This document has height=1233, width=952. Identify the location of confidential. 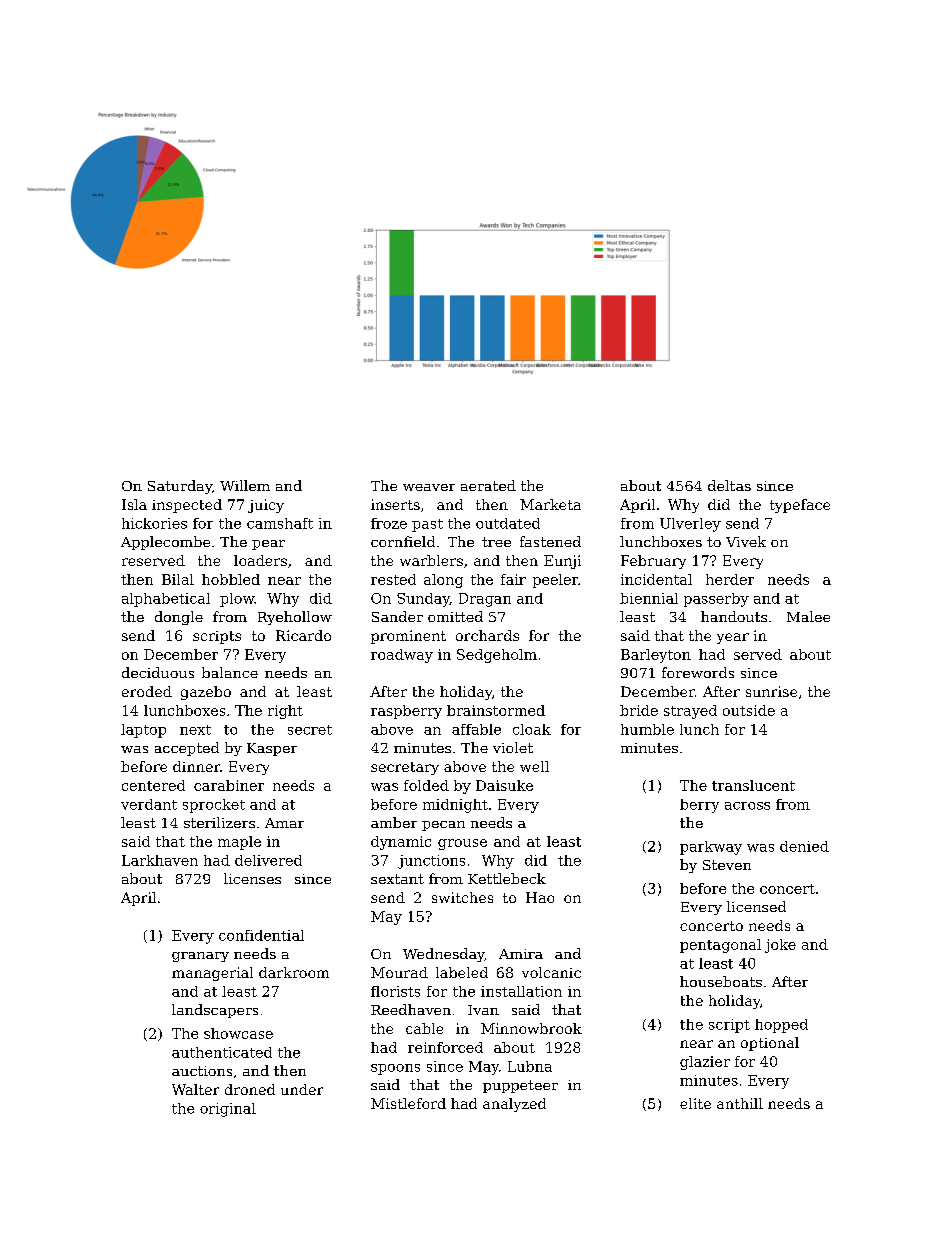
(261, 935).
